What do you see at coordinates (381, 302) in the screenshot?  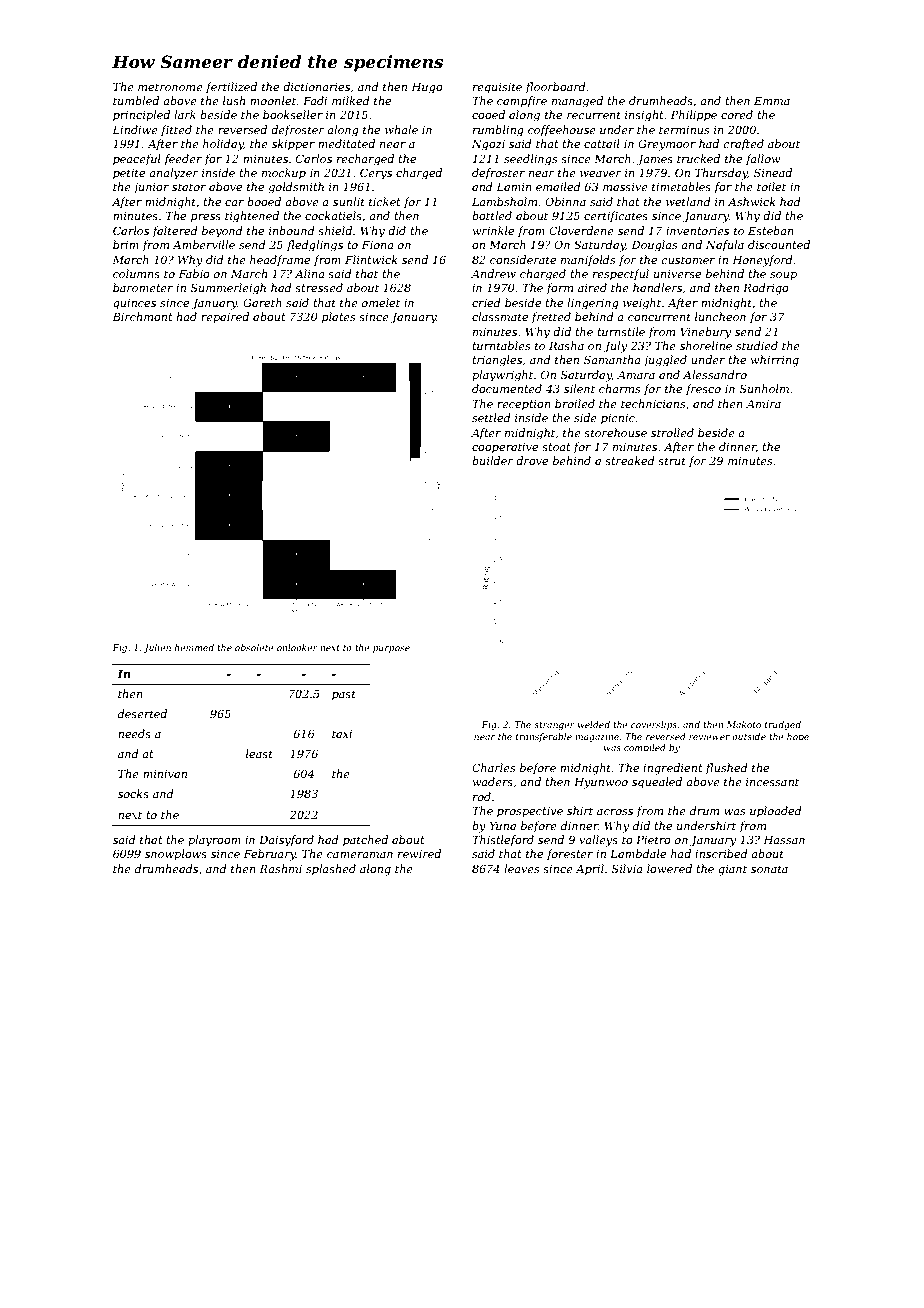 I see `omelet` at bounding box center [381, 302].
